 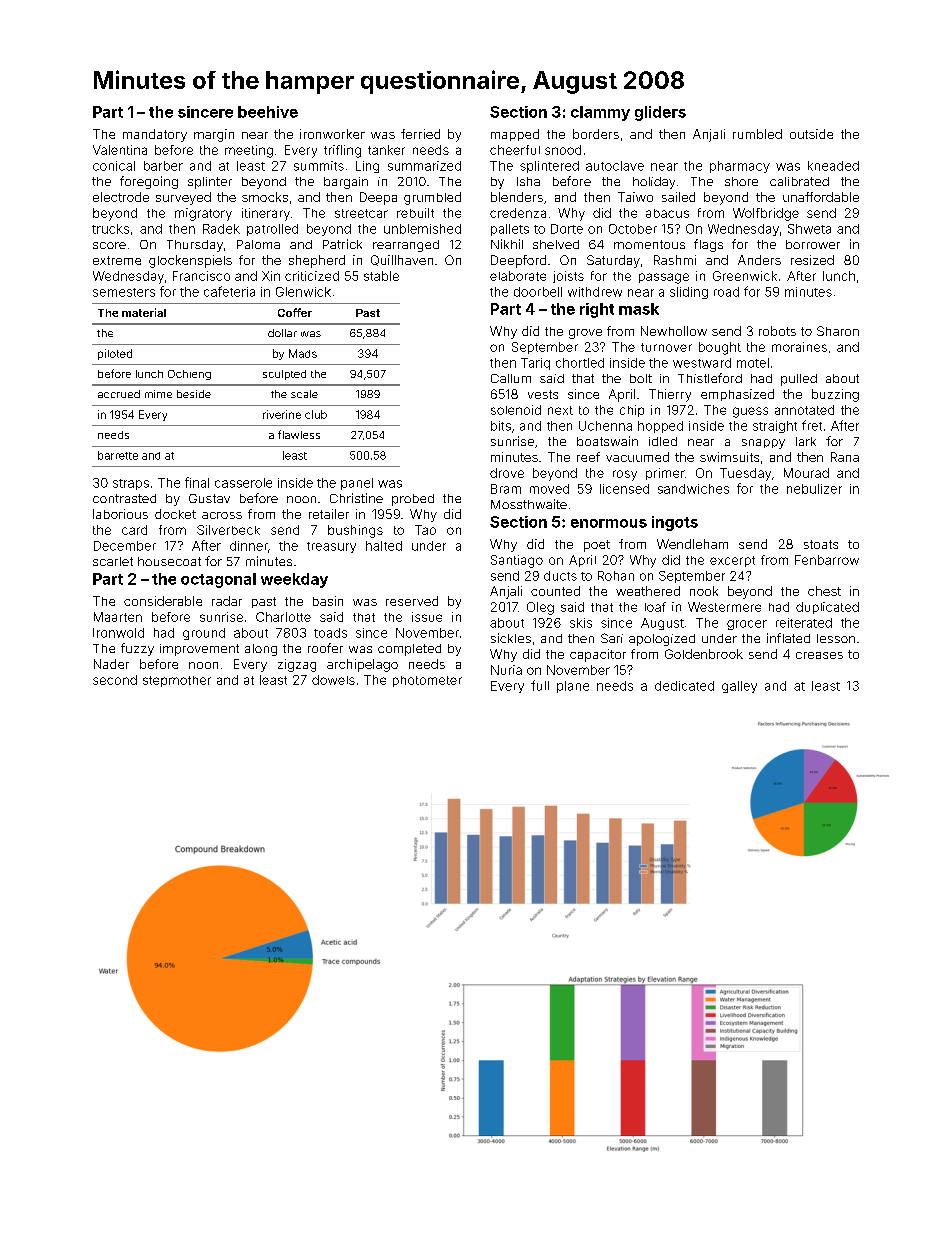 What do you see at coordinates (740, 167) in the screenshot?
I see `pharmacy` at bounding box center [740, 167].
